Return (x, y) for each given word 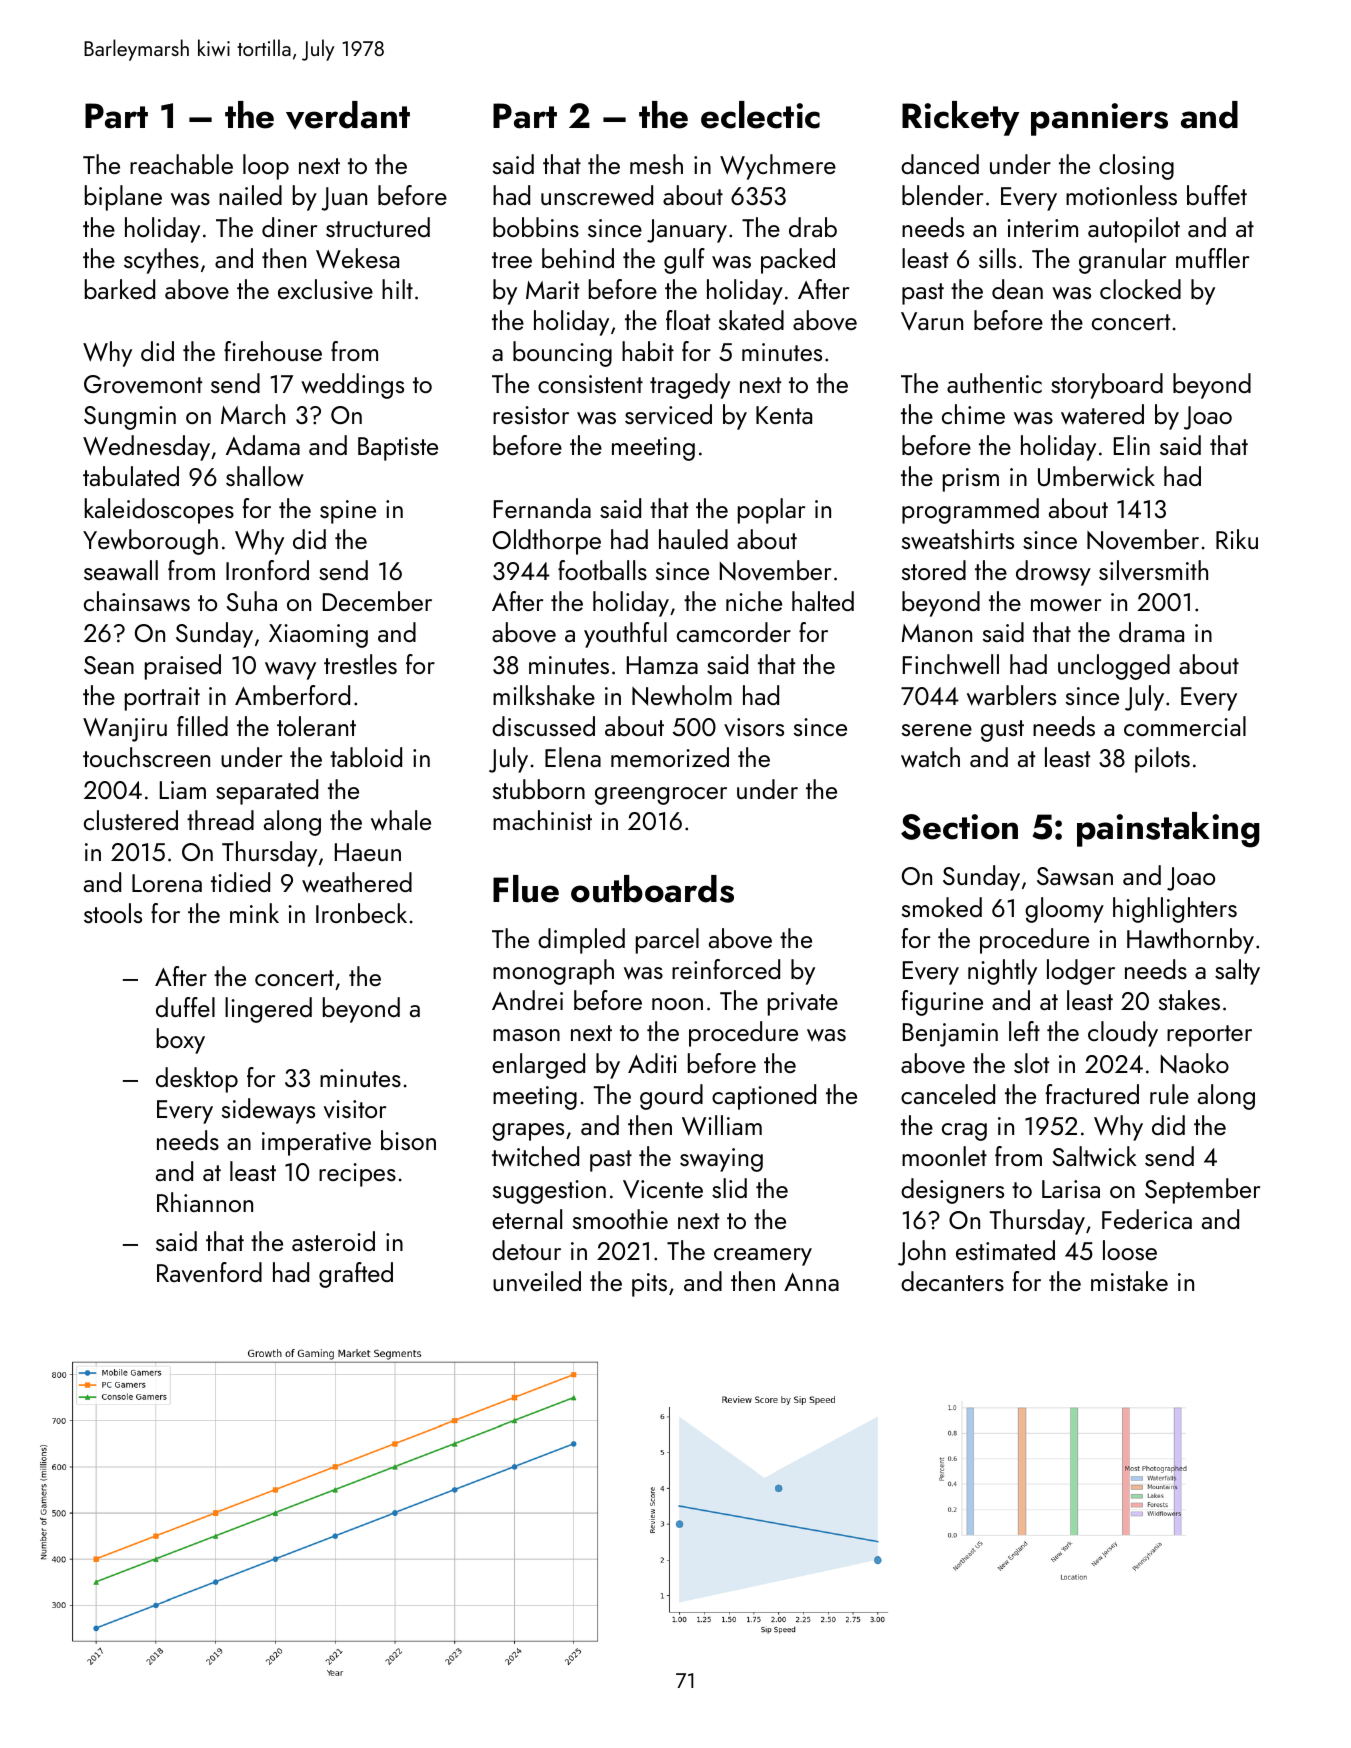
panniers (1099, 119)
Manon (937, 633)
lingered (268, 1010)
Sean (109, 665)
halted (823, 601)
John (922, 1253)
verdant (348, 115)
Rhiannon (205, 1202)
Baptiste (398, 449)
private (803, 1004)
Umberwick (1096, 476)
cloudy (1123, 1034)
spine (348, 512)
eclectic (760, 115)
